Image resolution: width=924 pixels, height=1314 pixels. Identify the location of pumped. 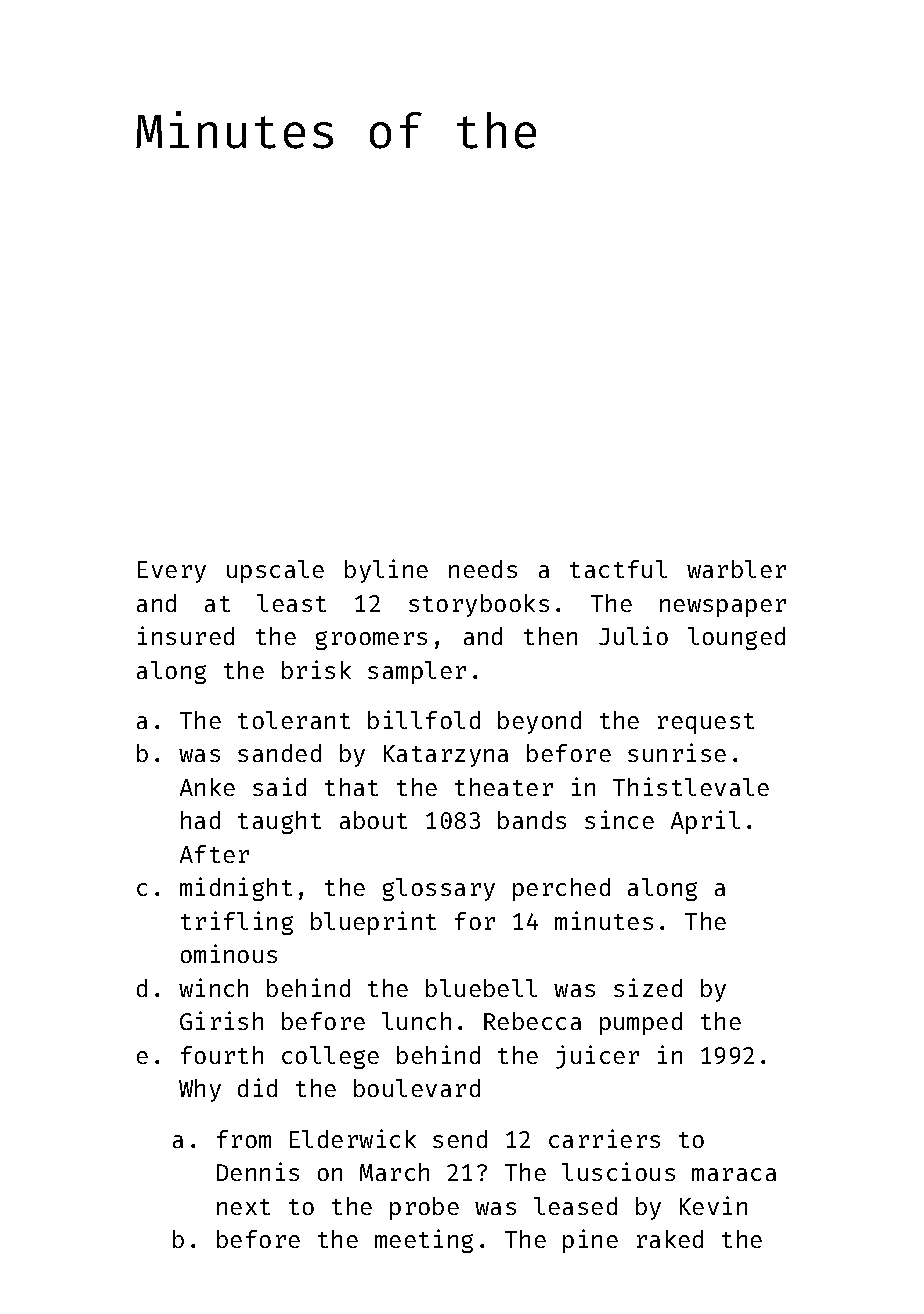
(641, 1023).
